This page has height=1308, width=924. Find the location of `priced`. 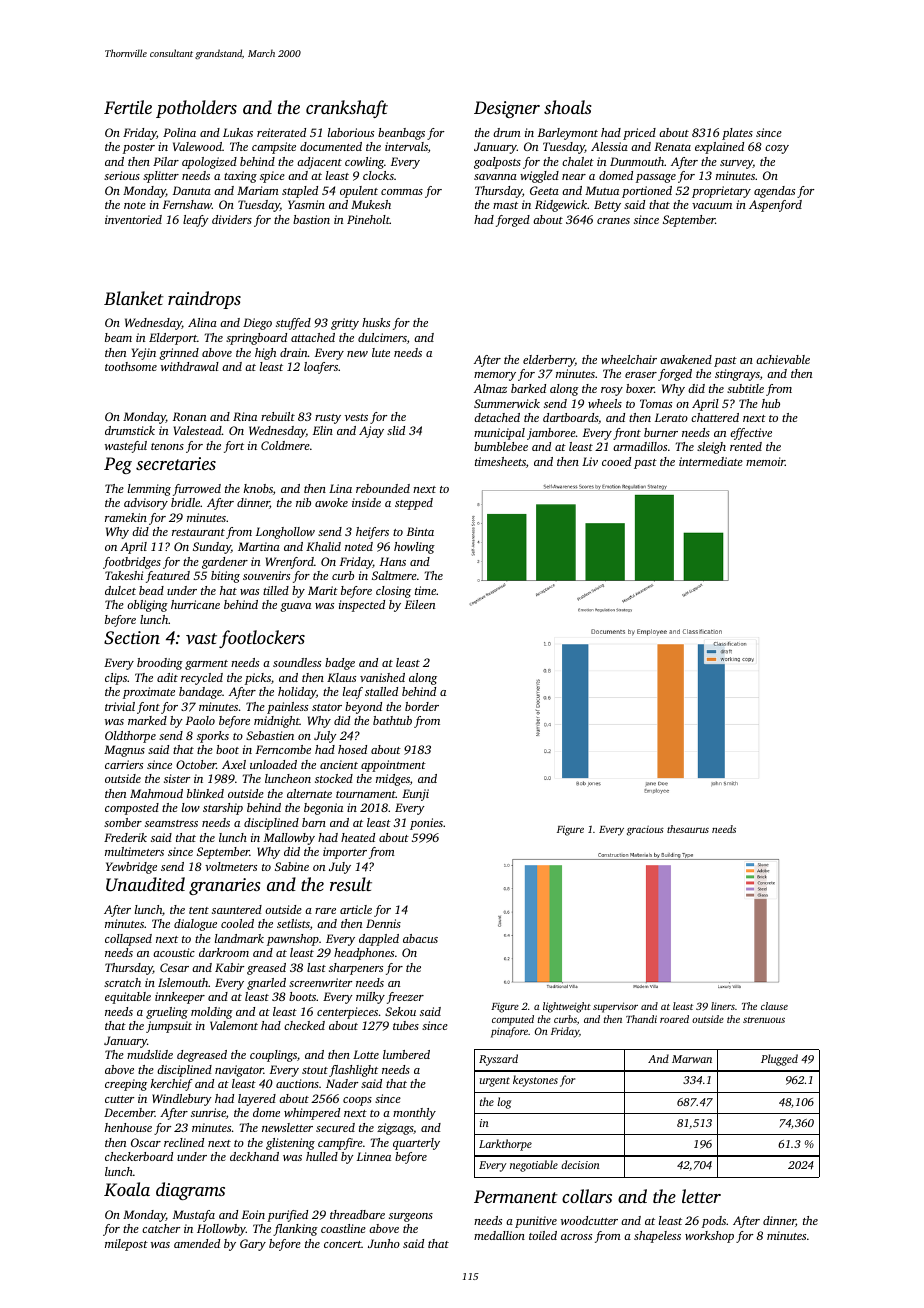

priced is located at coordinates (639, 134).
